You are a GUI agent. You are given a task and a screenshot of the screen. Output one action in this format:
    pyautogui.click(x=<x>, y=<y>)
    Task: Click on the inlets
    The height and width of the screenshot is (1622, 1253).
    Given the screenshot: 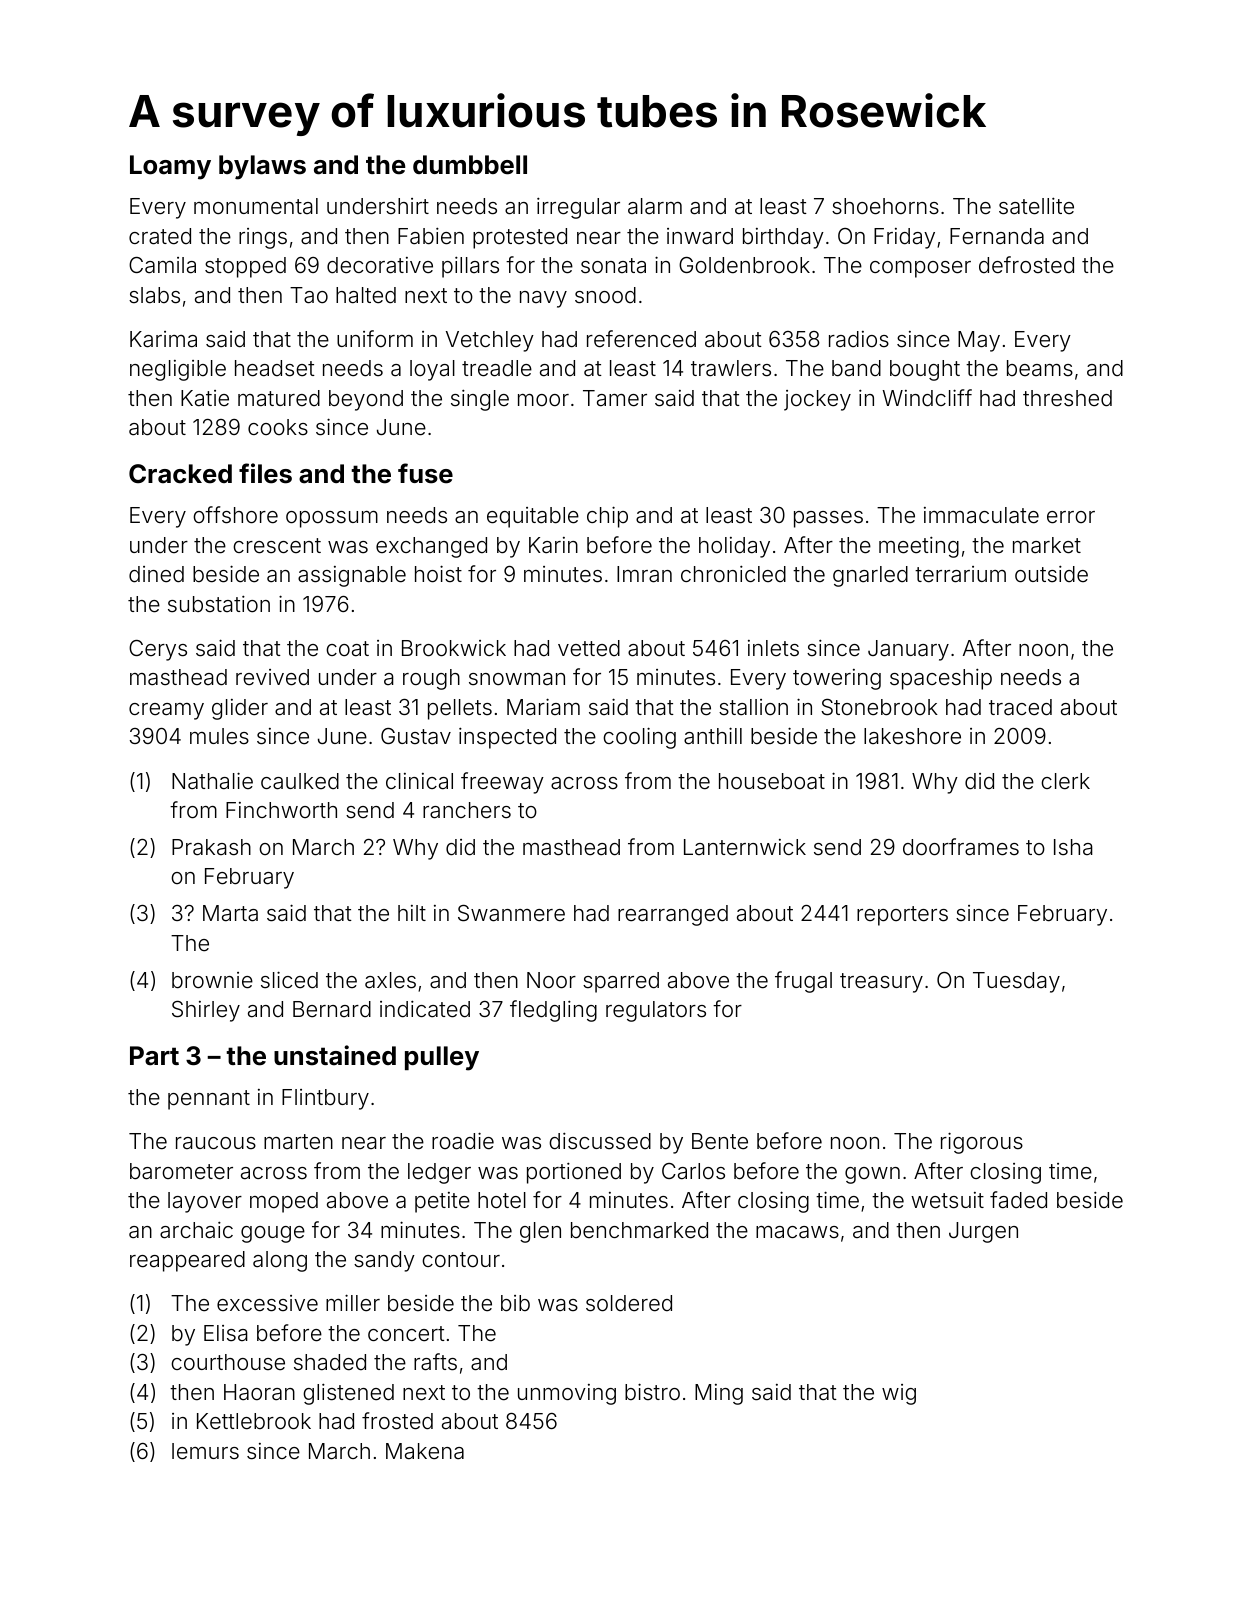 What is the action you would take?
    pyautogui.click(x=773, y=648)
